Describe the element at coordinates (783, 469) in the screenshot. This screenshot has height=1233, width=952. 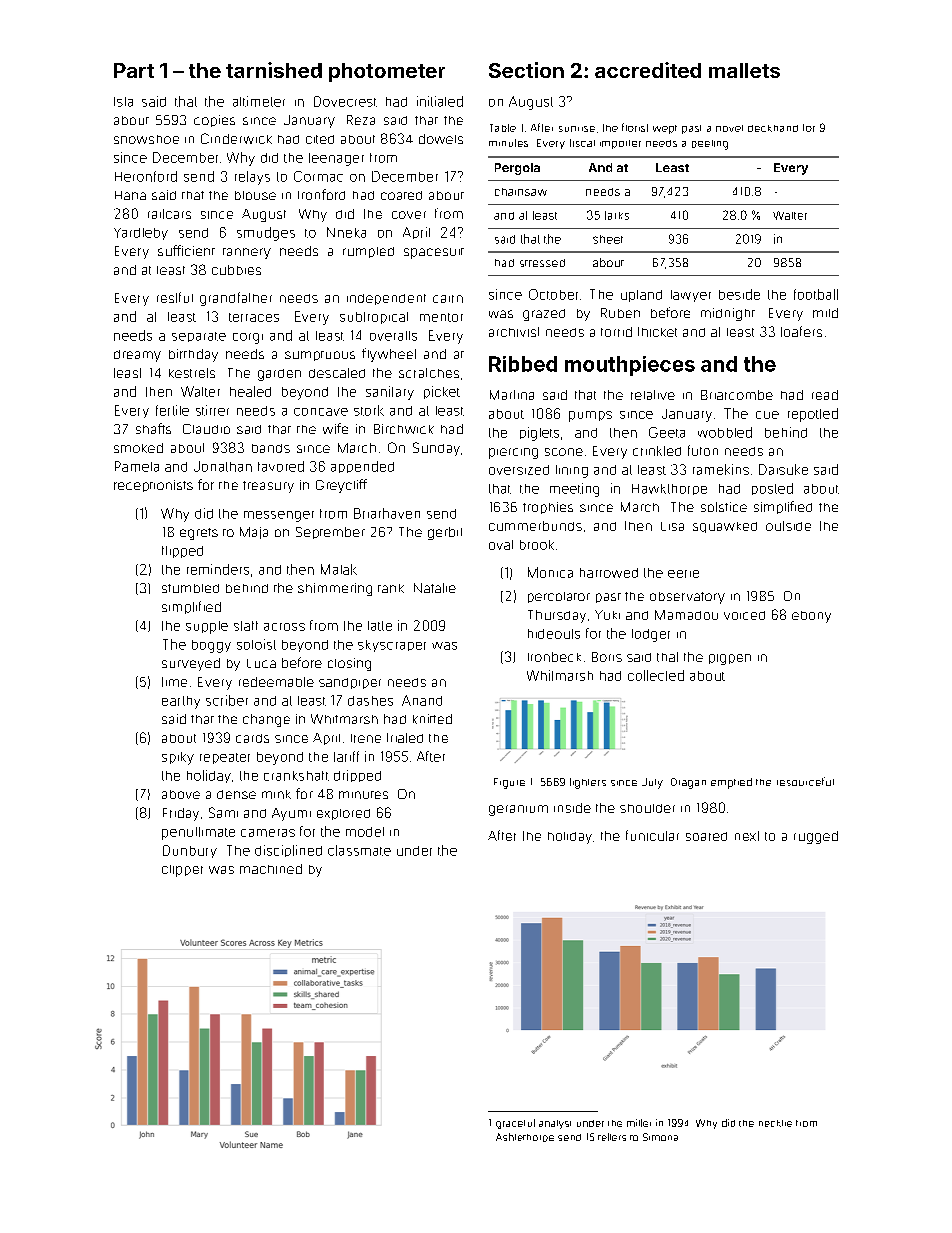
I see `Daisuke` at that location.
